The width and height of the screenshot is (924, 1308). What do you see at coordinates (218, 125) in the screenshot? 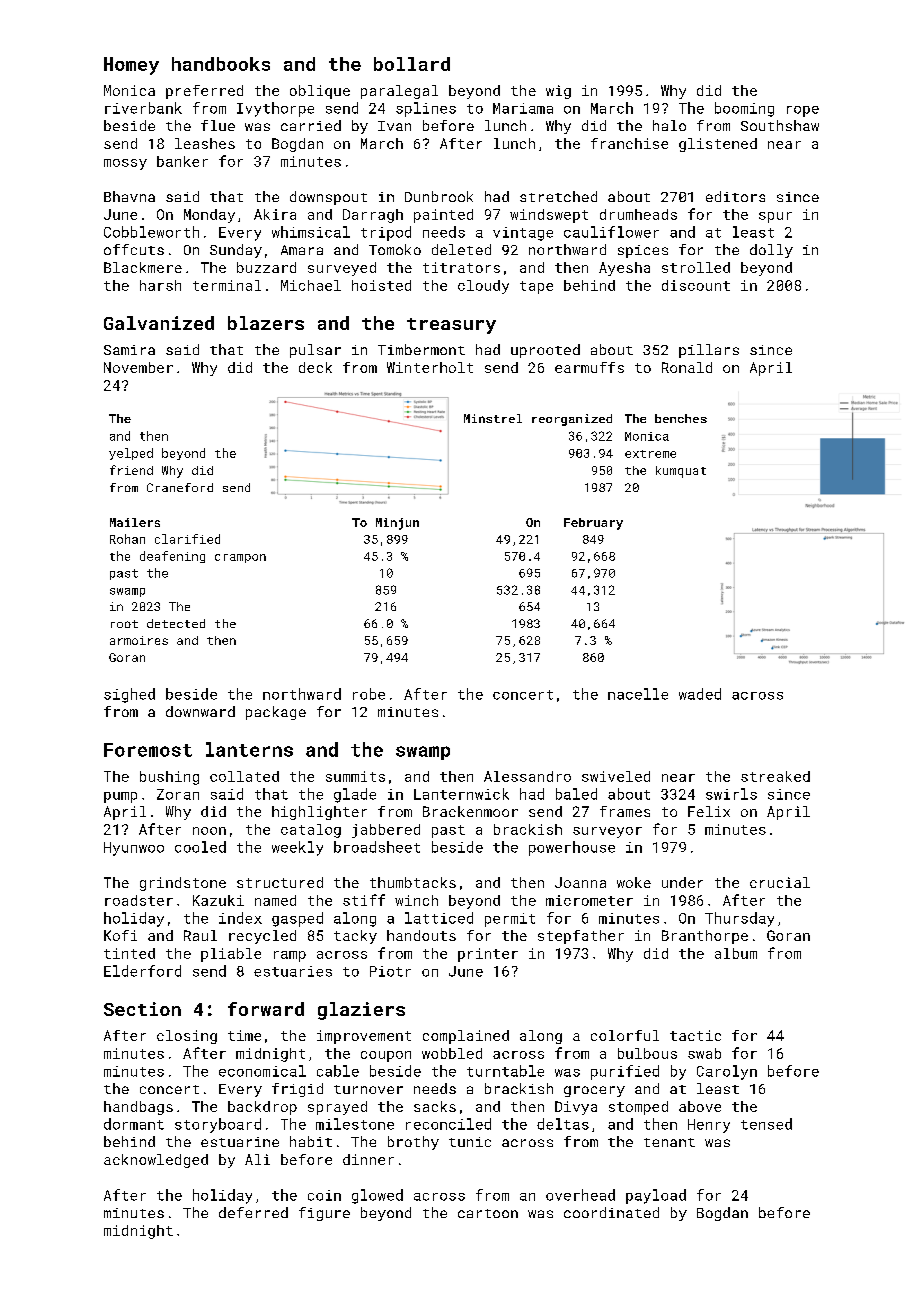
I see `flue` at bounding box center [218, 125].
